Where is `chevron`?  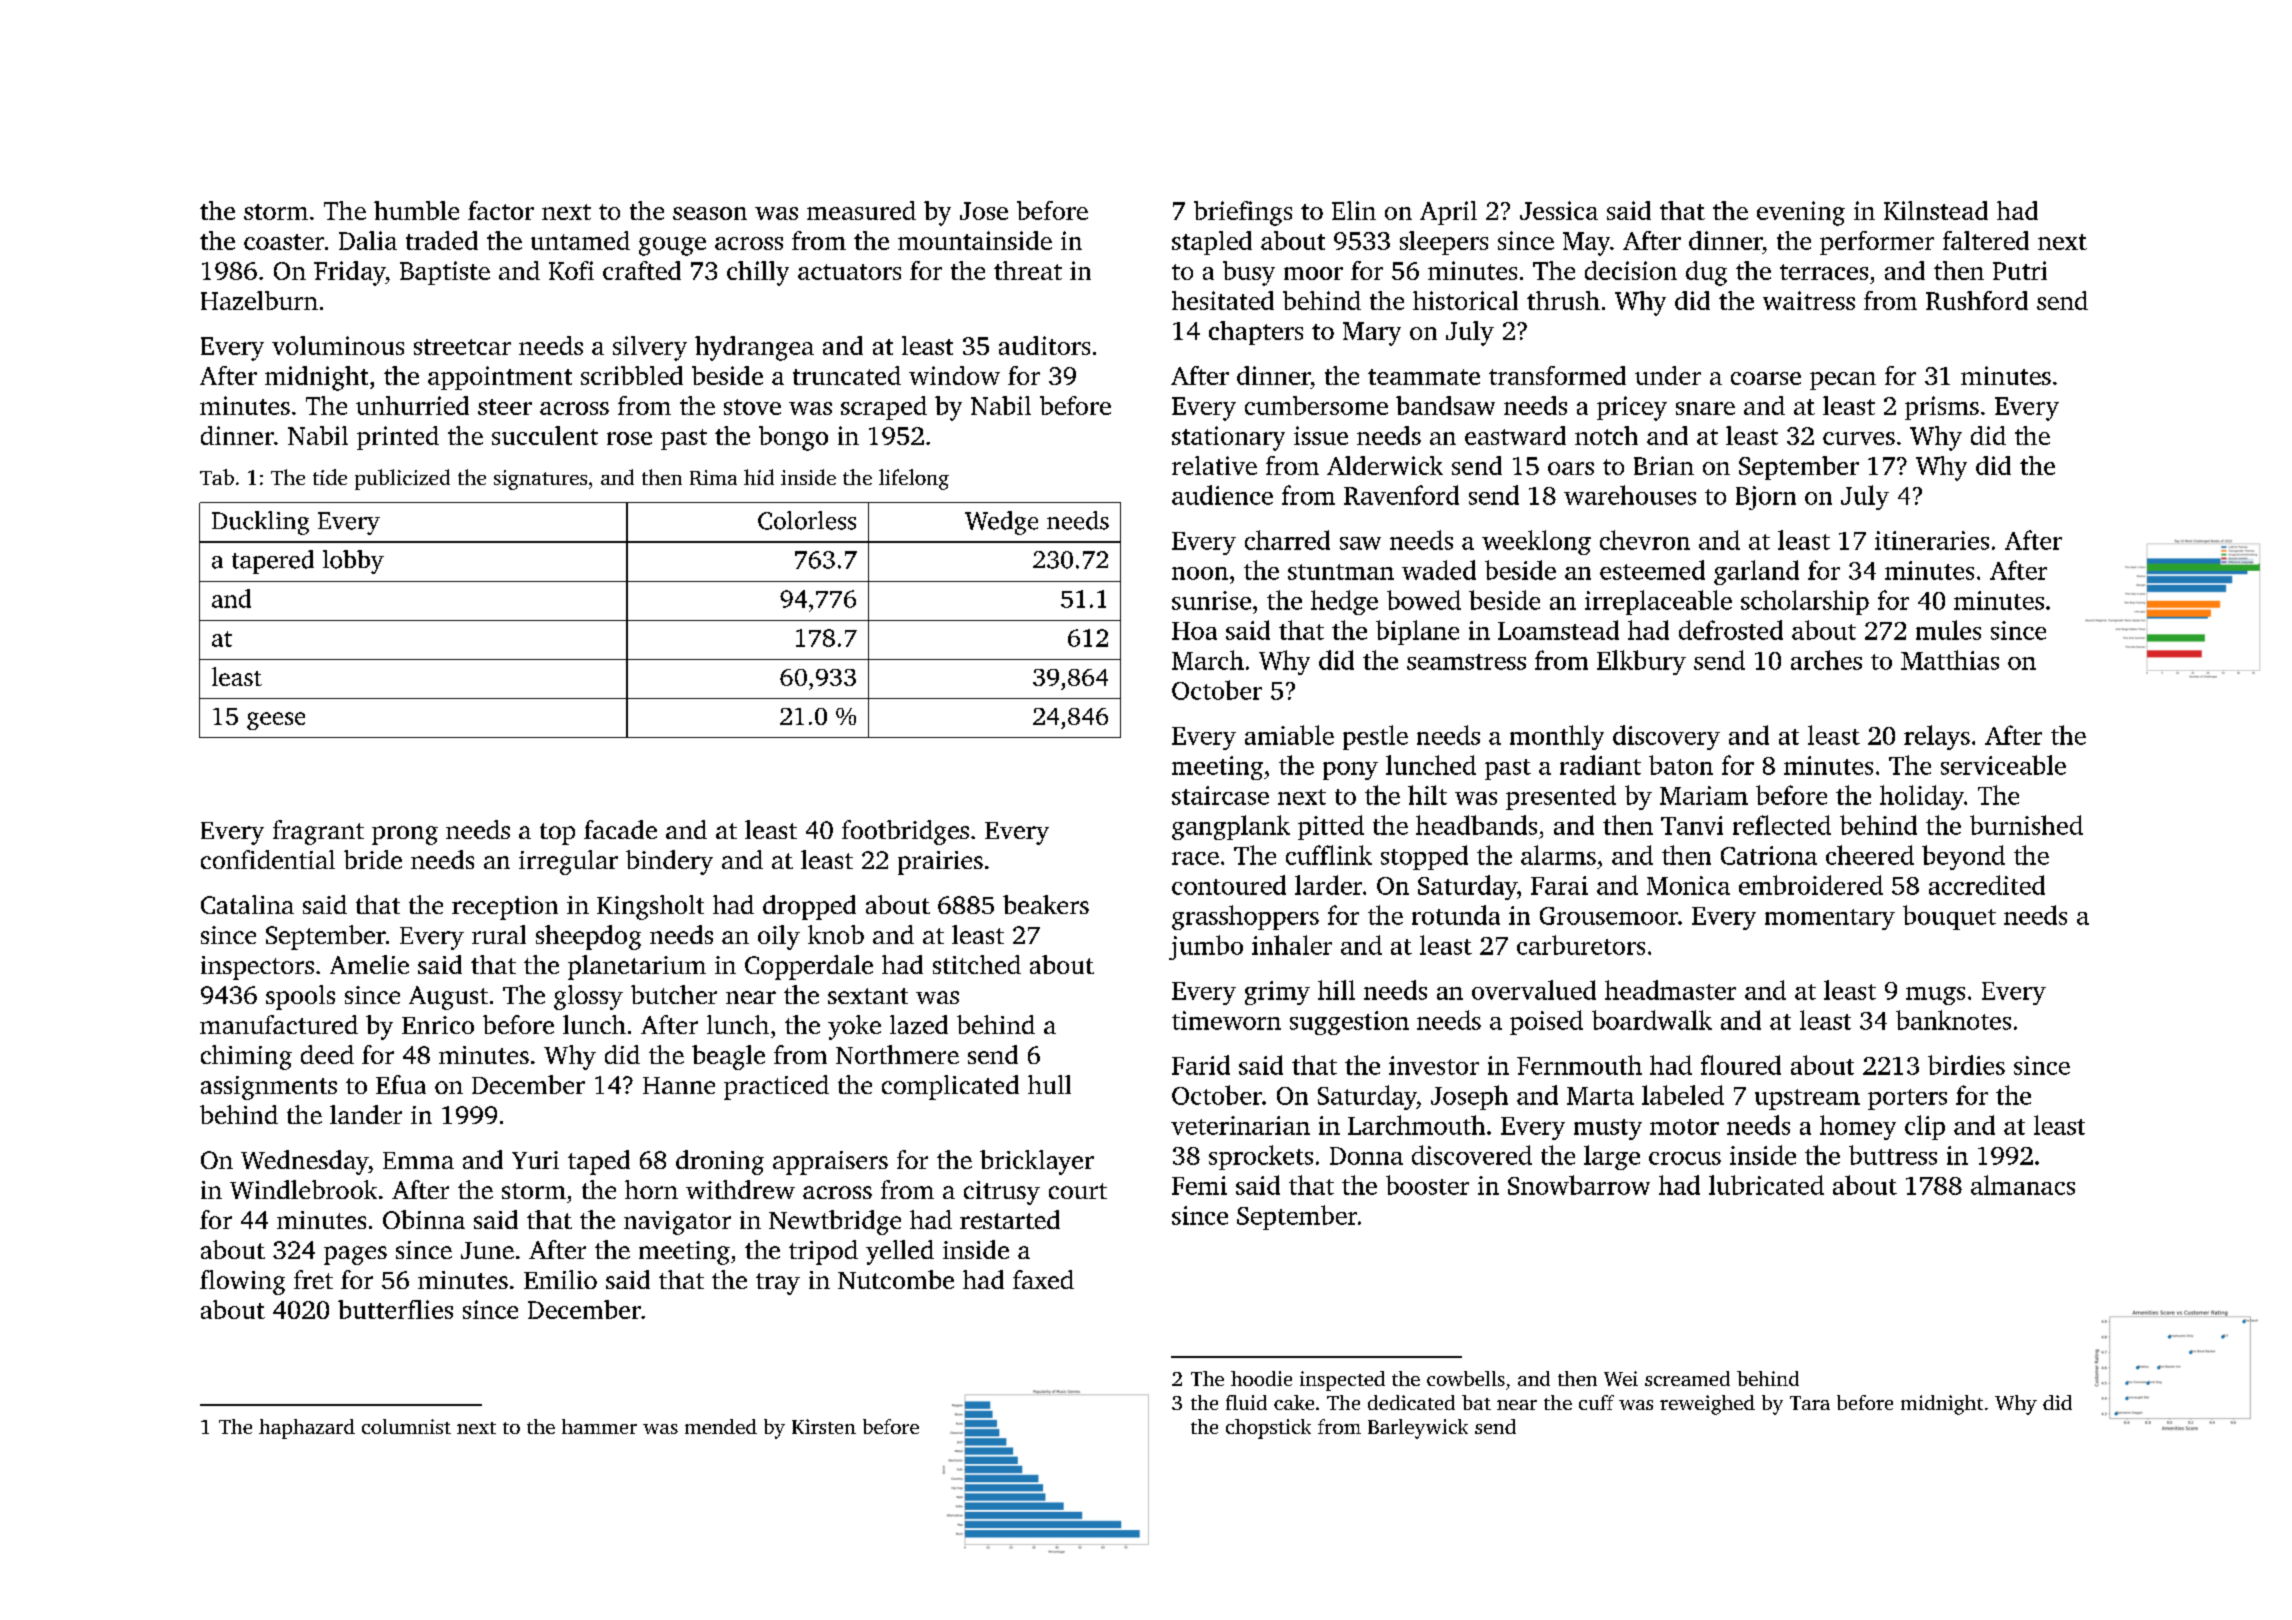 chevron is located at coordinates (1645, 540).
